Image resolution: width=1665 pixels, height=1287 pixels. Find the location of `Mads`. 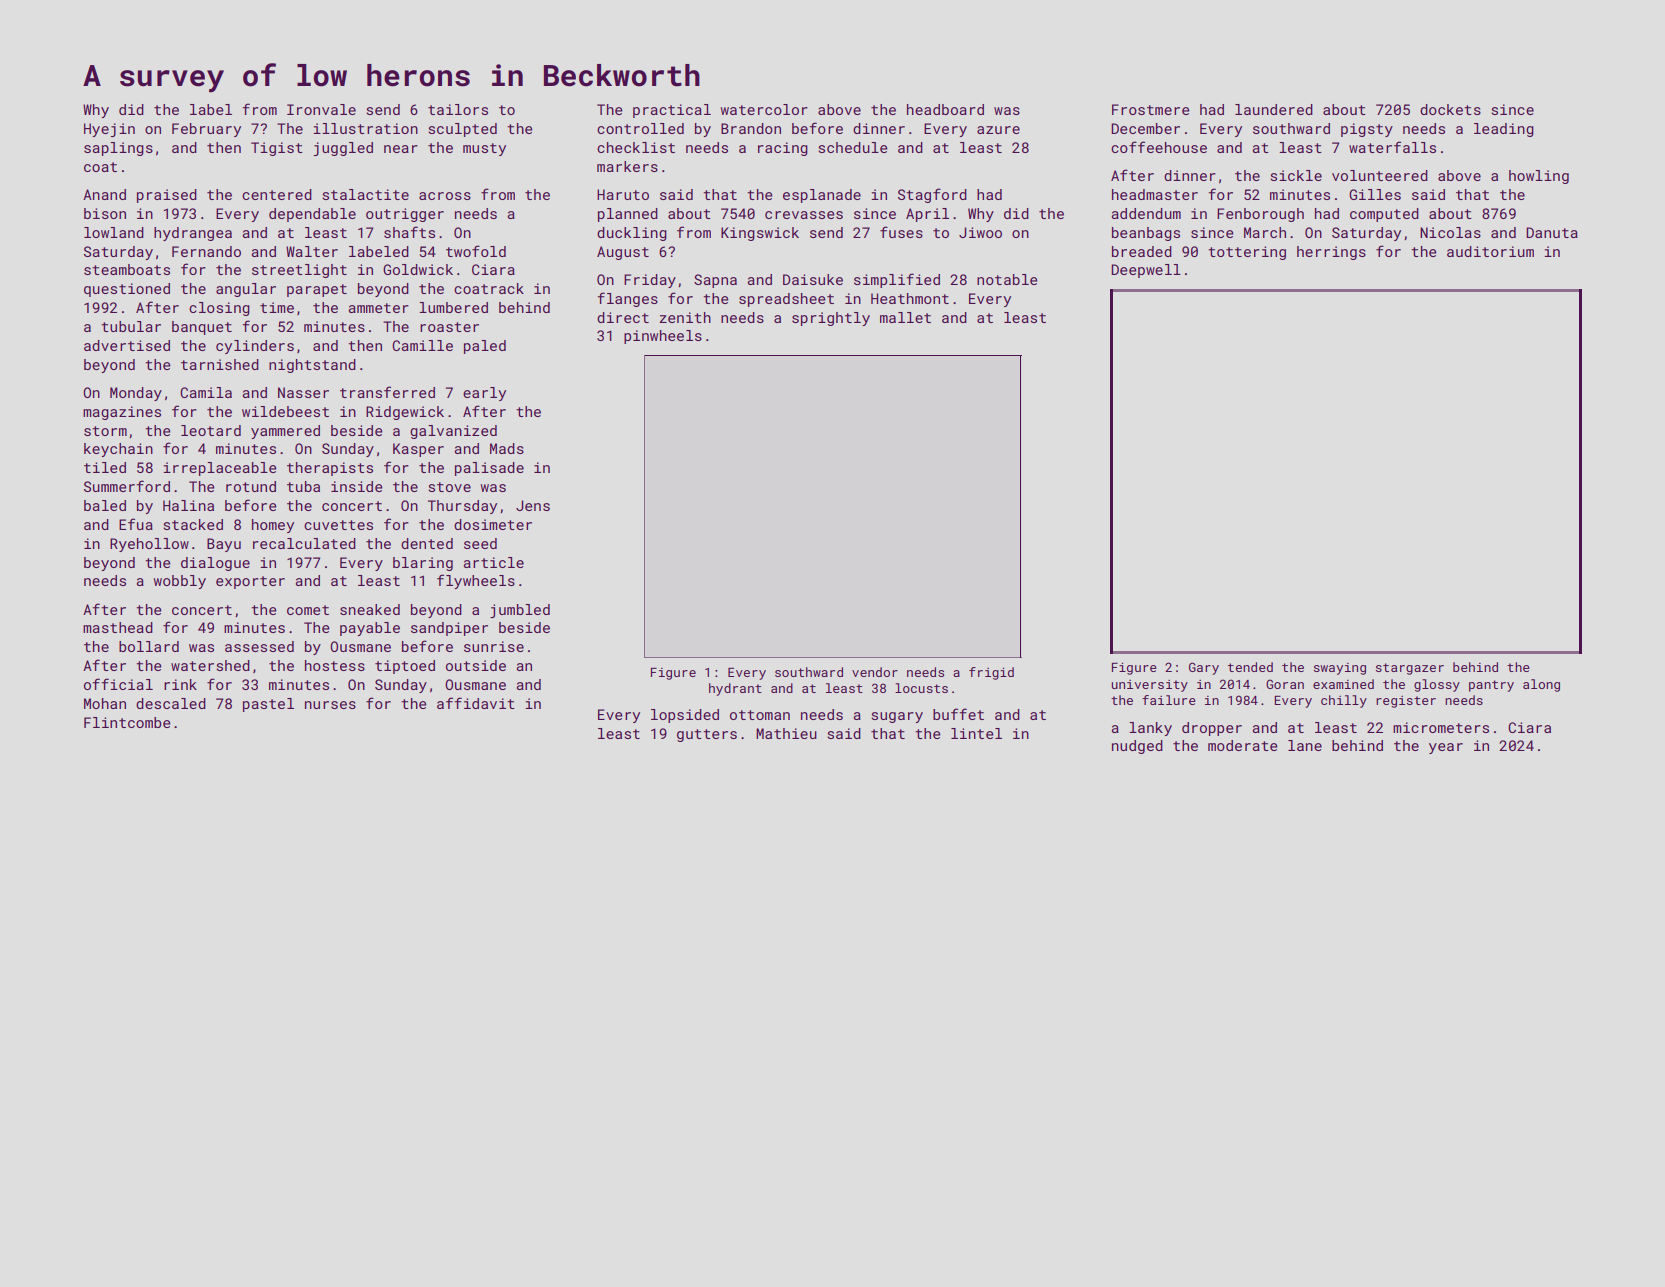

Mads is located at coordinates (507, 448).
